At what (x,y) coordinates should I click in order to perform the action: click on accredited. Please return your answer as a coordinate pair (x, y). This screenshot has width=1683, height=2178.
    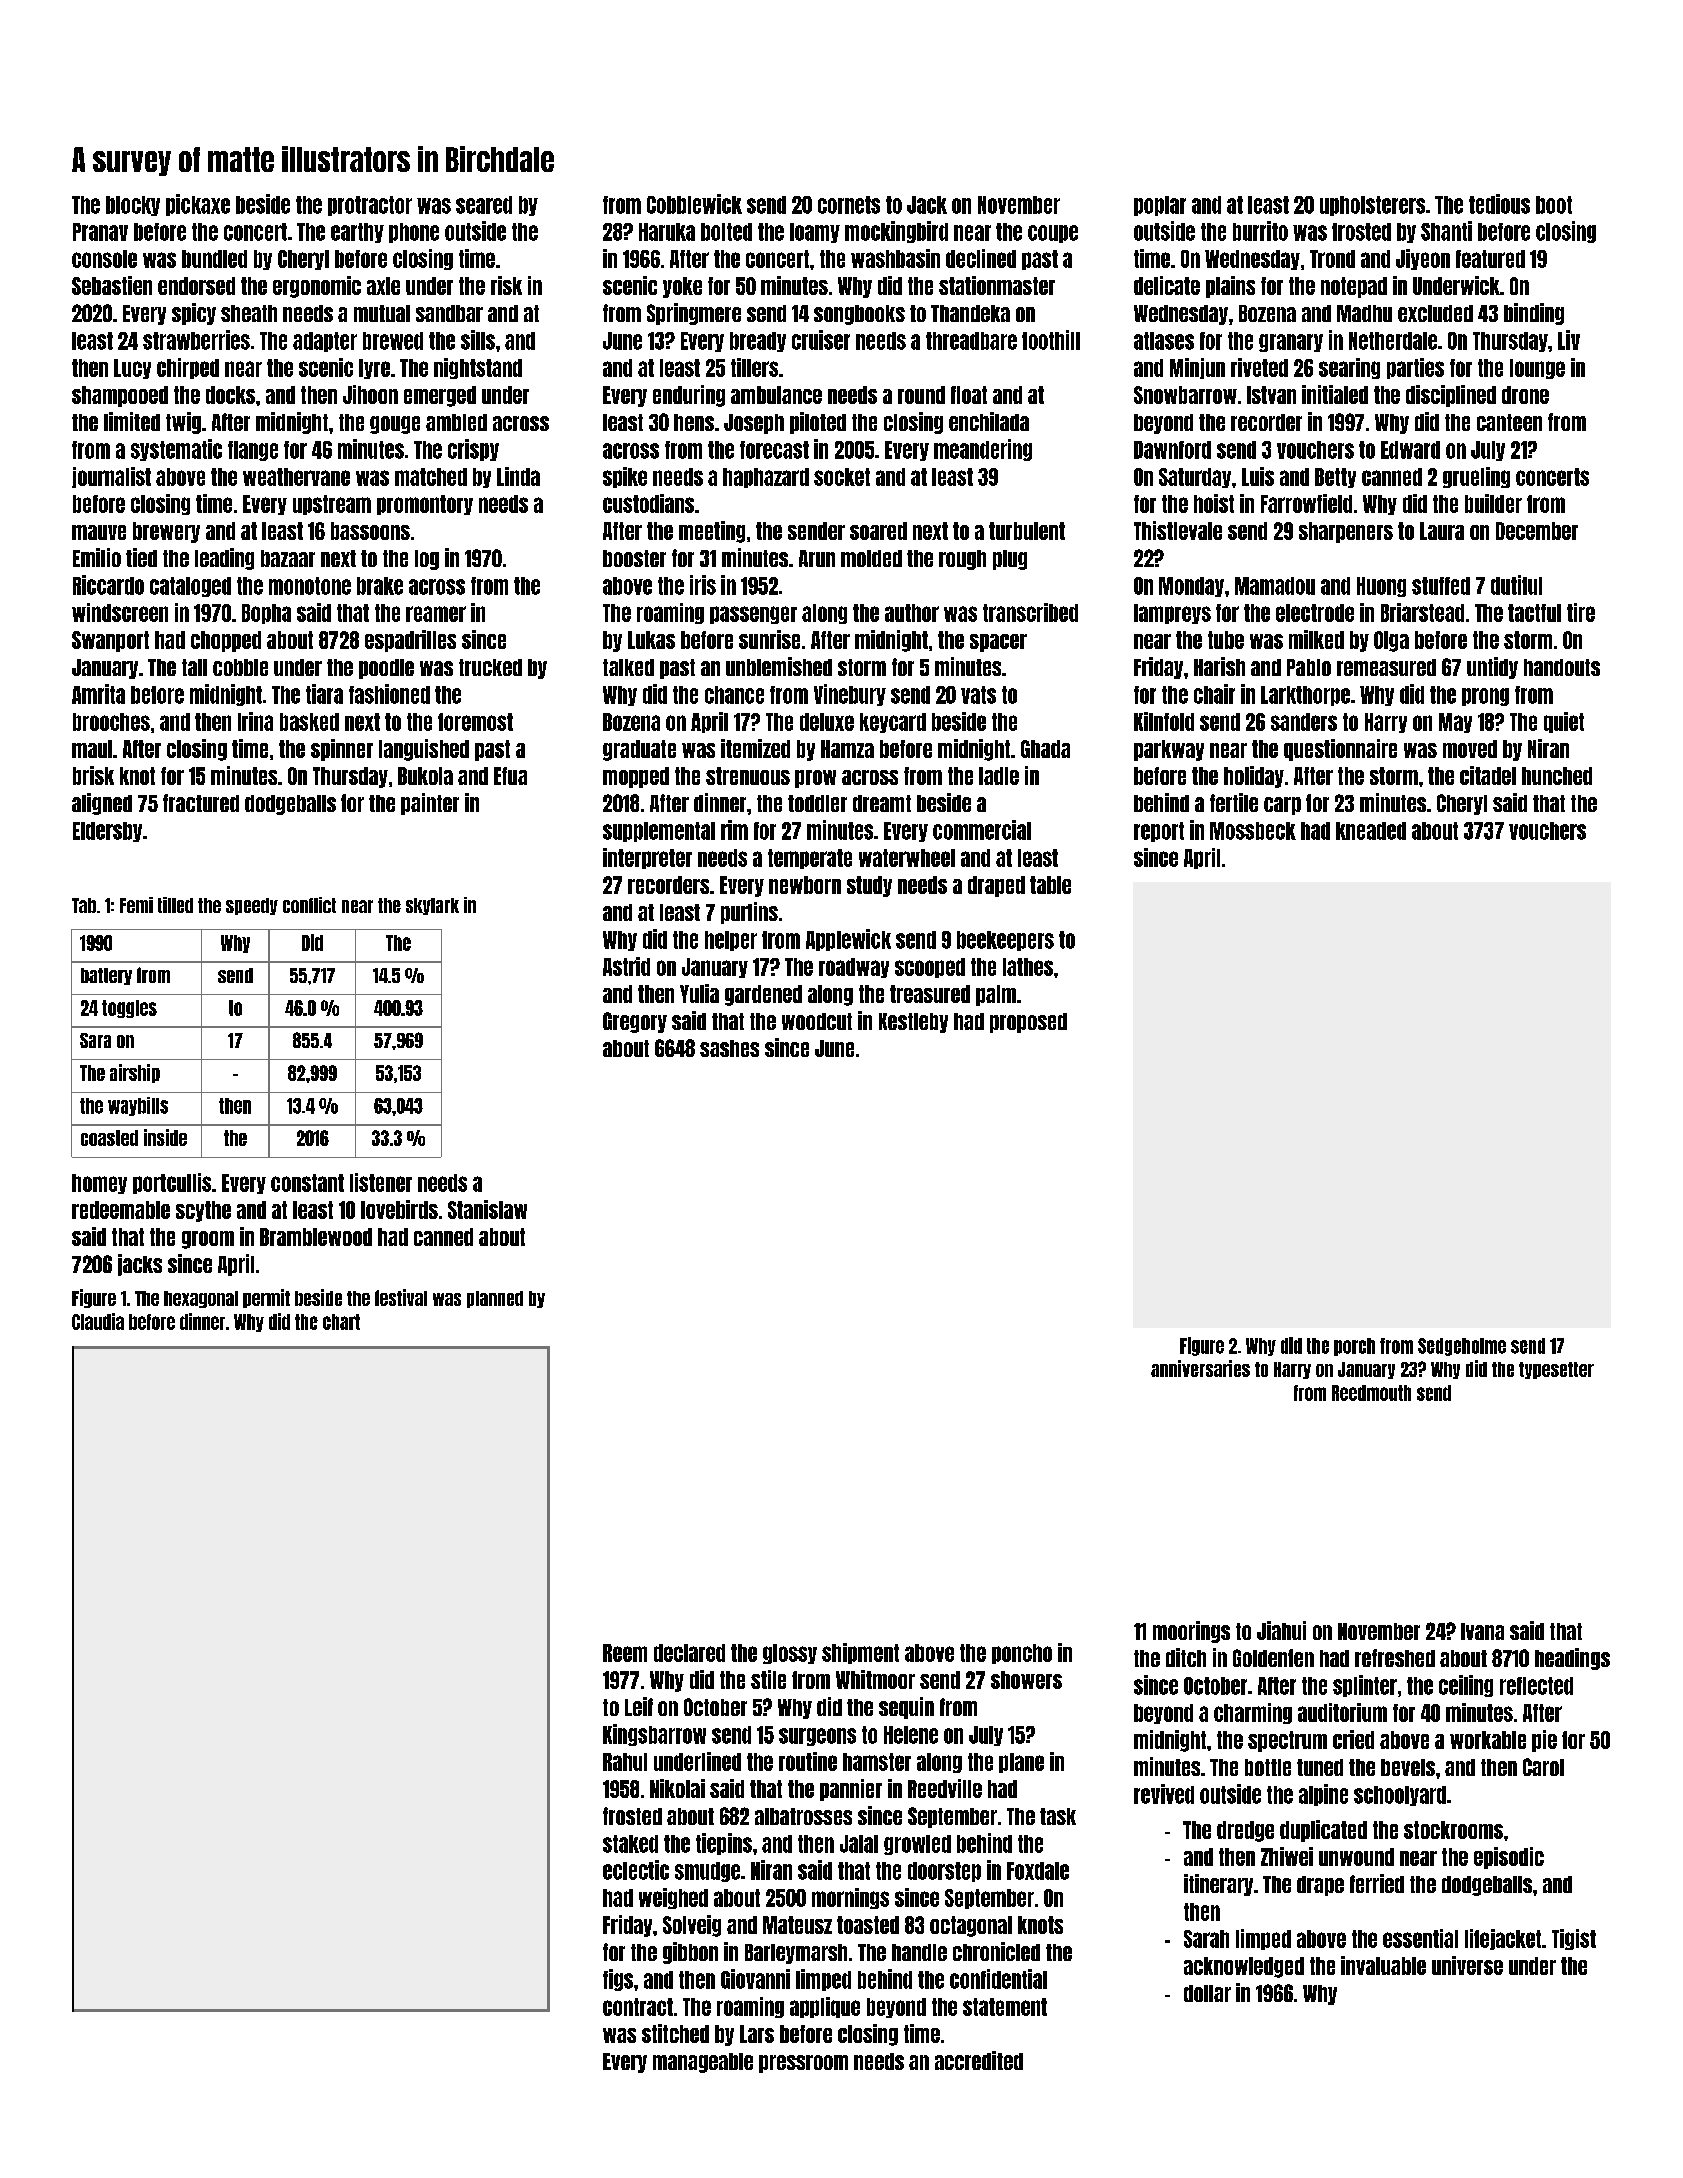
    Looking at the image, I should click on (979, 2060).
